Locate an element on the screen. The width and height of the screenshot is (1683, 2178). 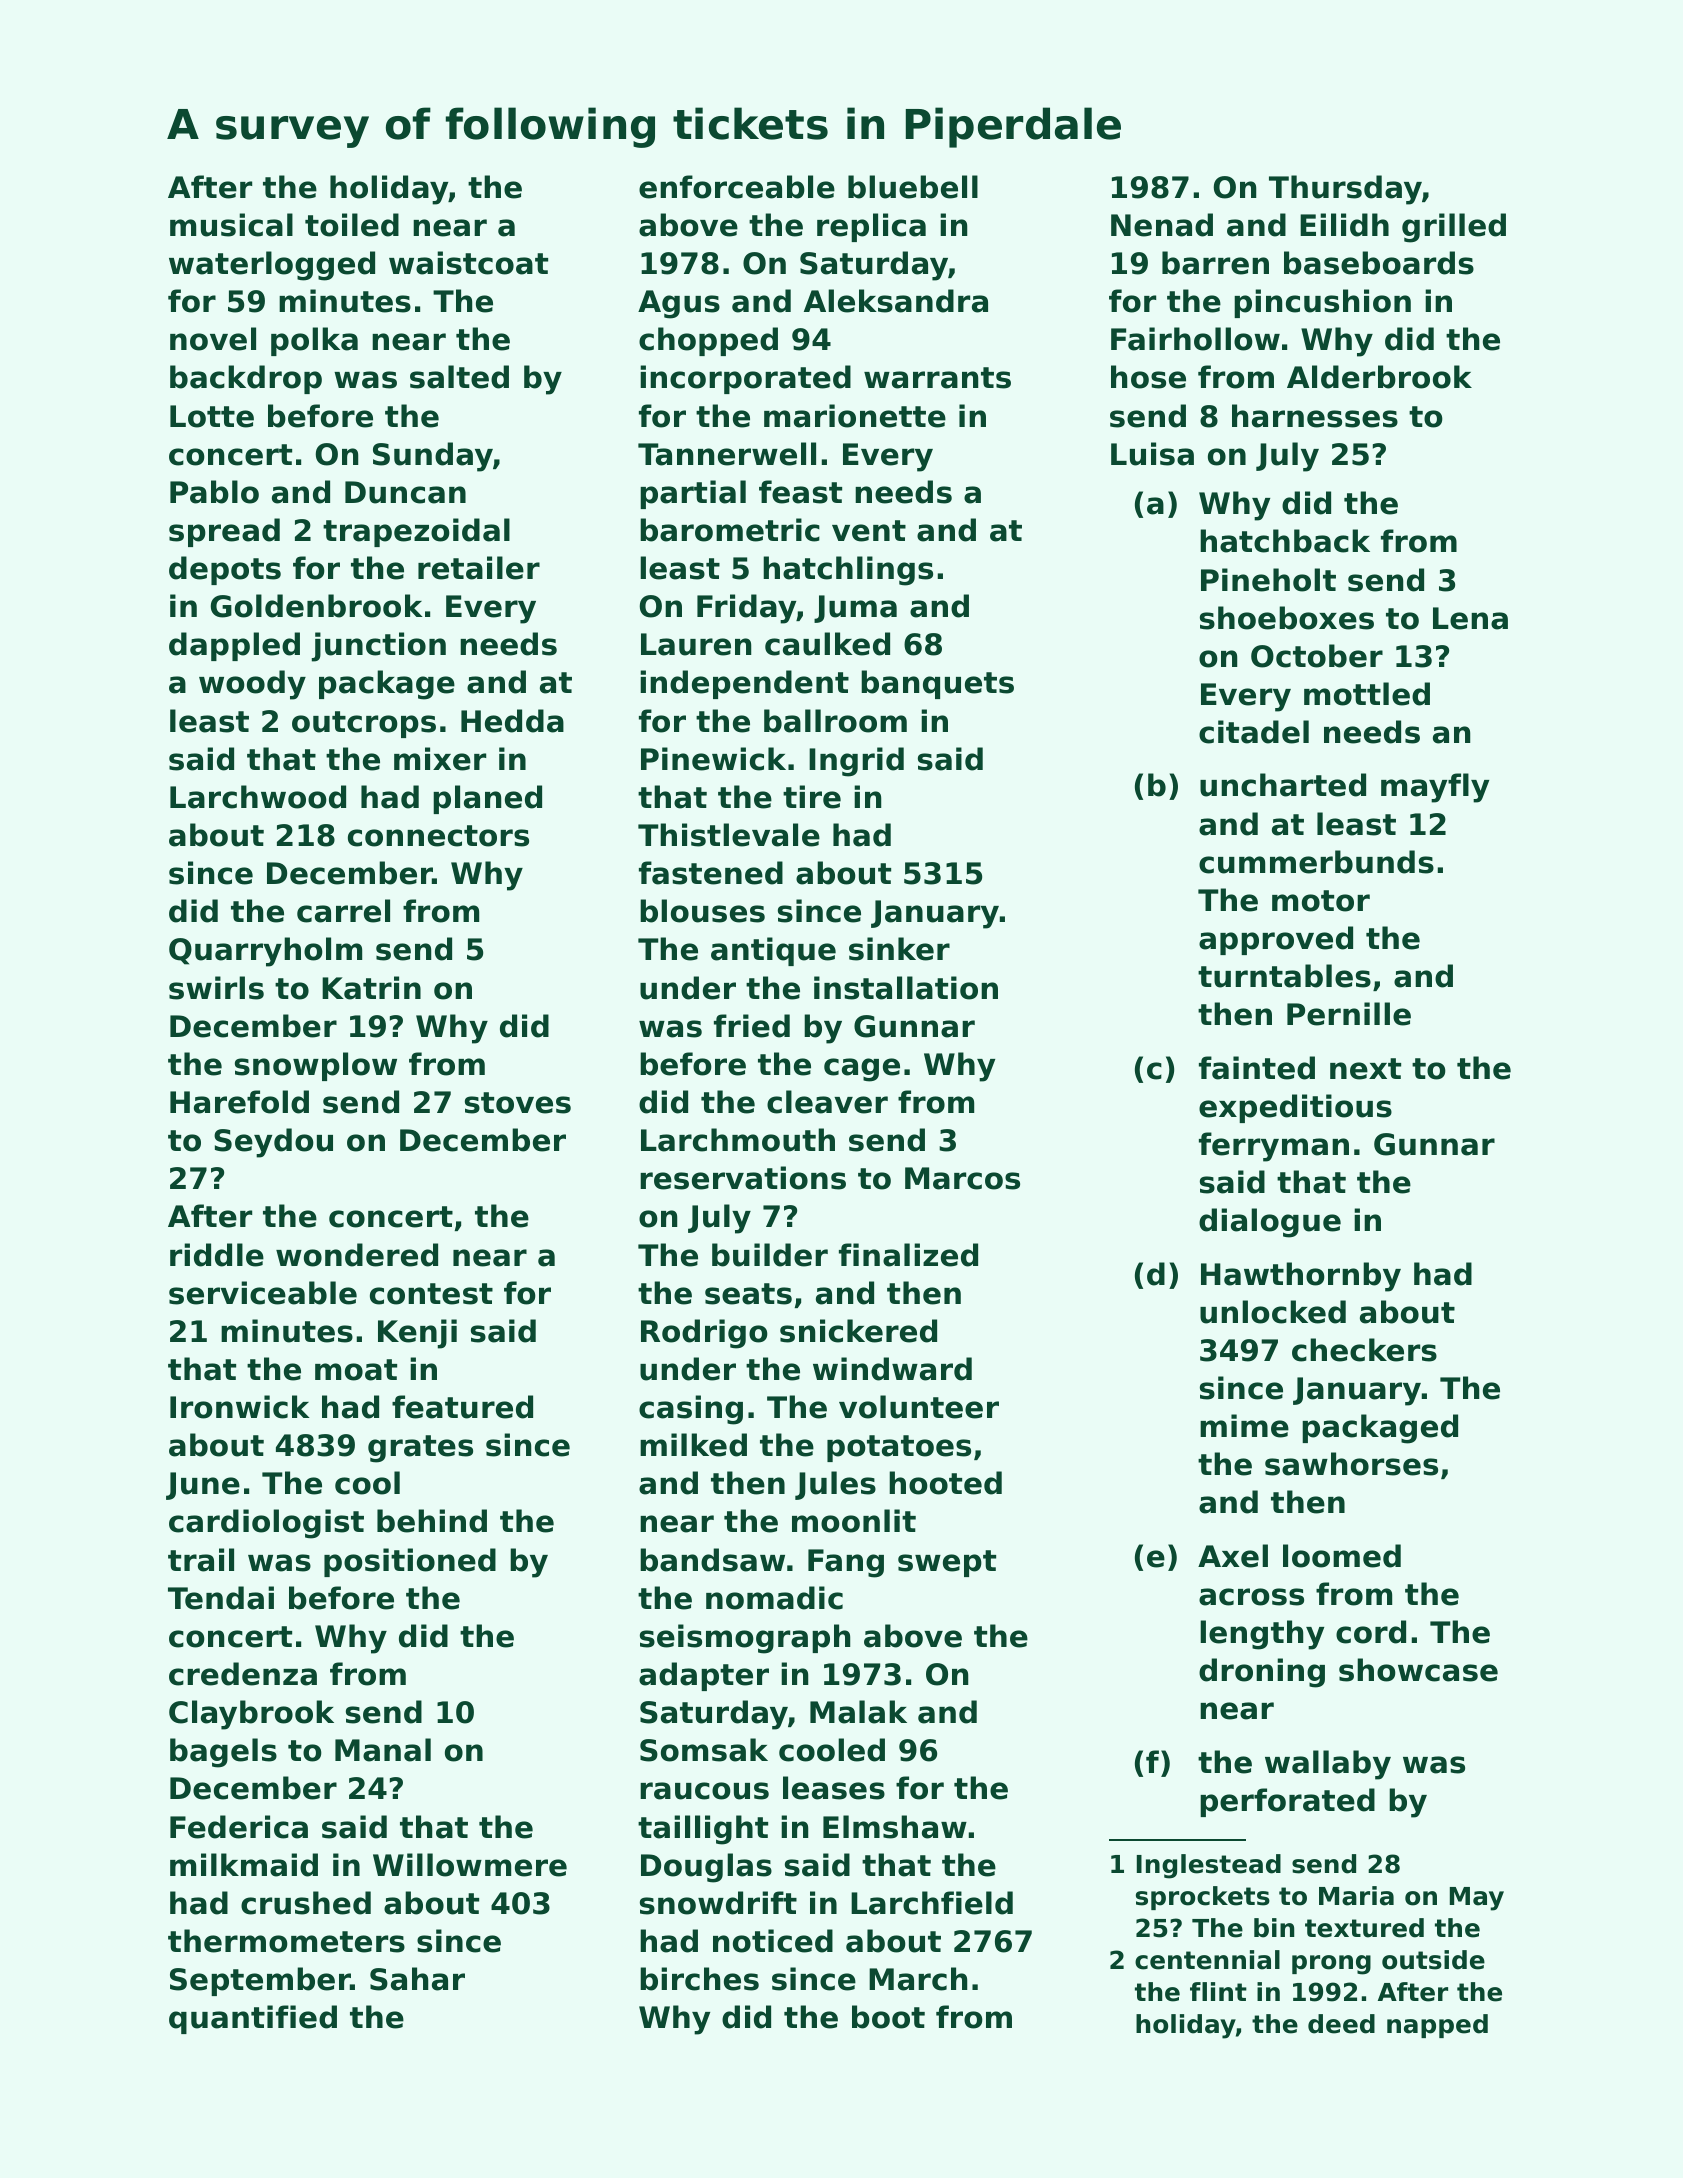
waistcoat is located at coordinates (468, 263).
